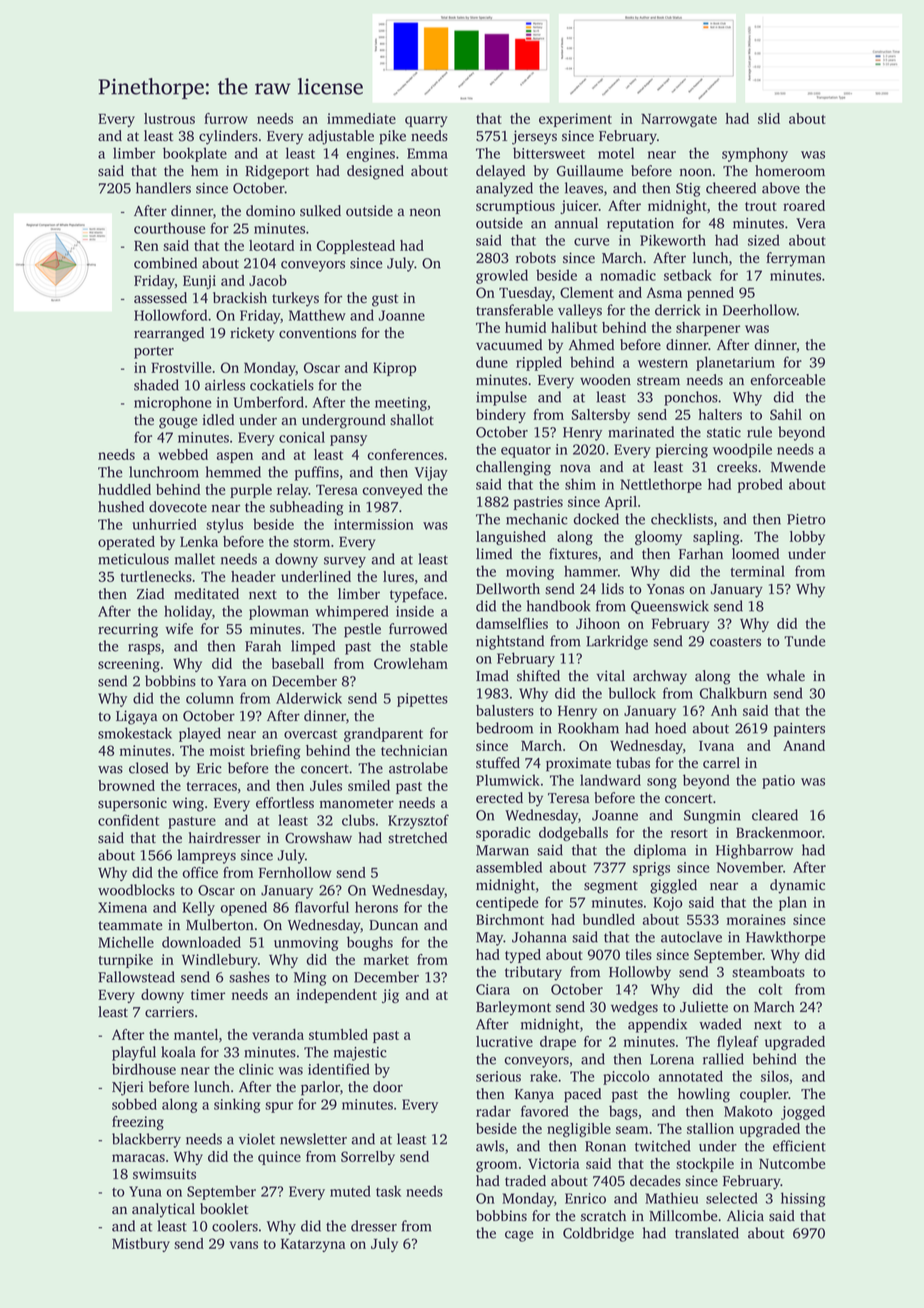 This screenshot has height=1308, width=924. Describe the element at coordinates (311, 542) in the screenshot. I see `storm` at that location.
